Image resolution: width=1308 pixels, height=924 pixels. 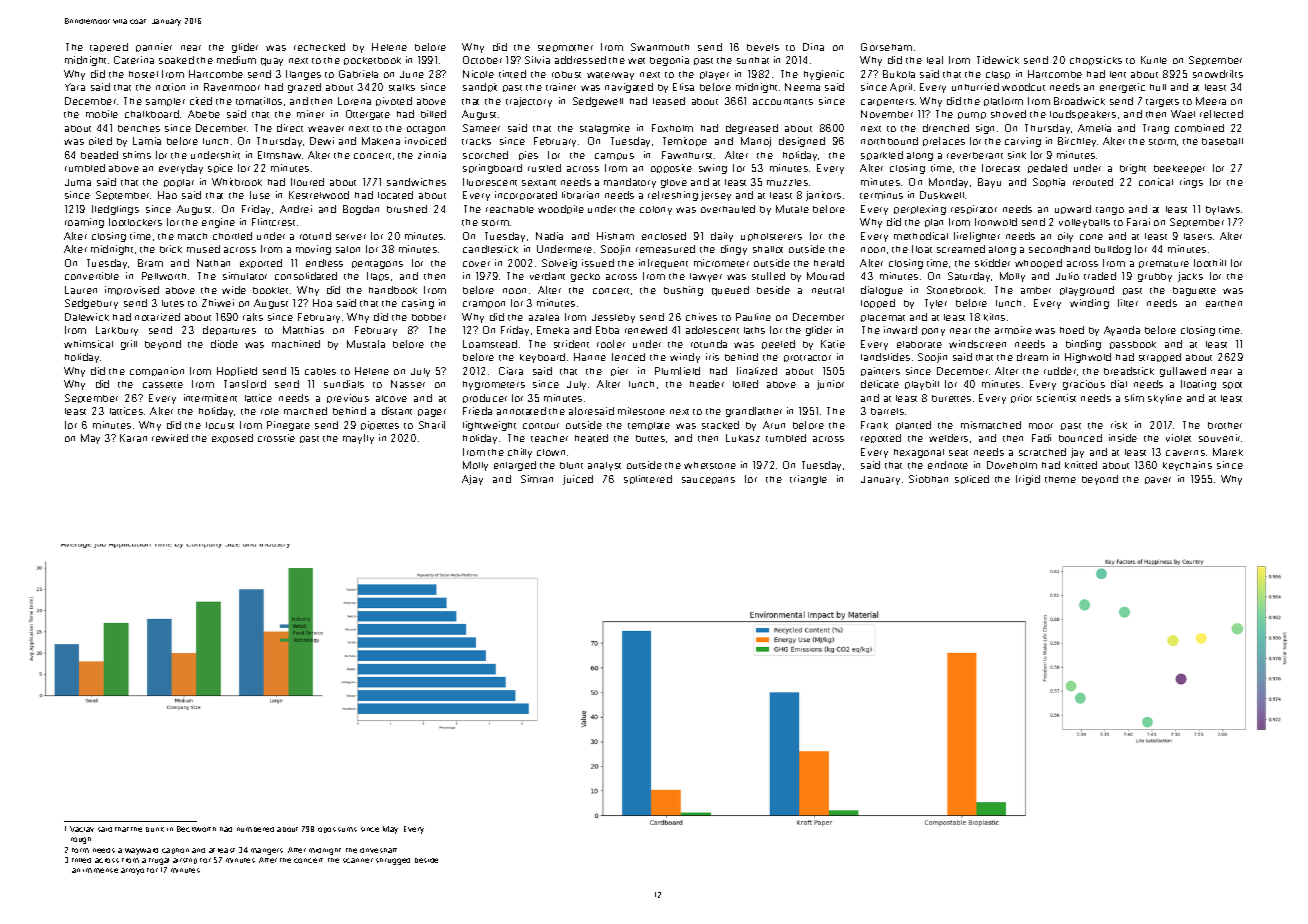 I want to click on bunk, so click(x=155, y=829).
